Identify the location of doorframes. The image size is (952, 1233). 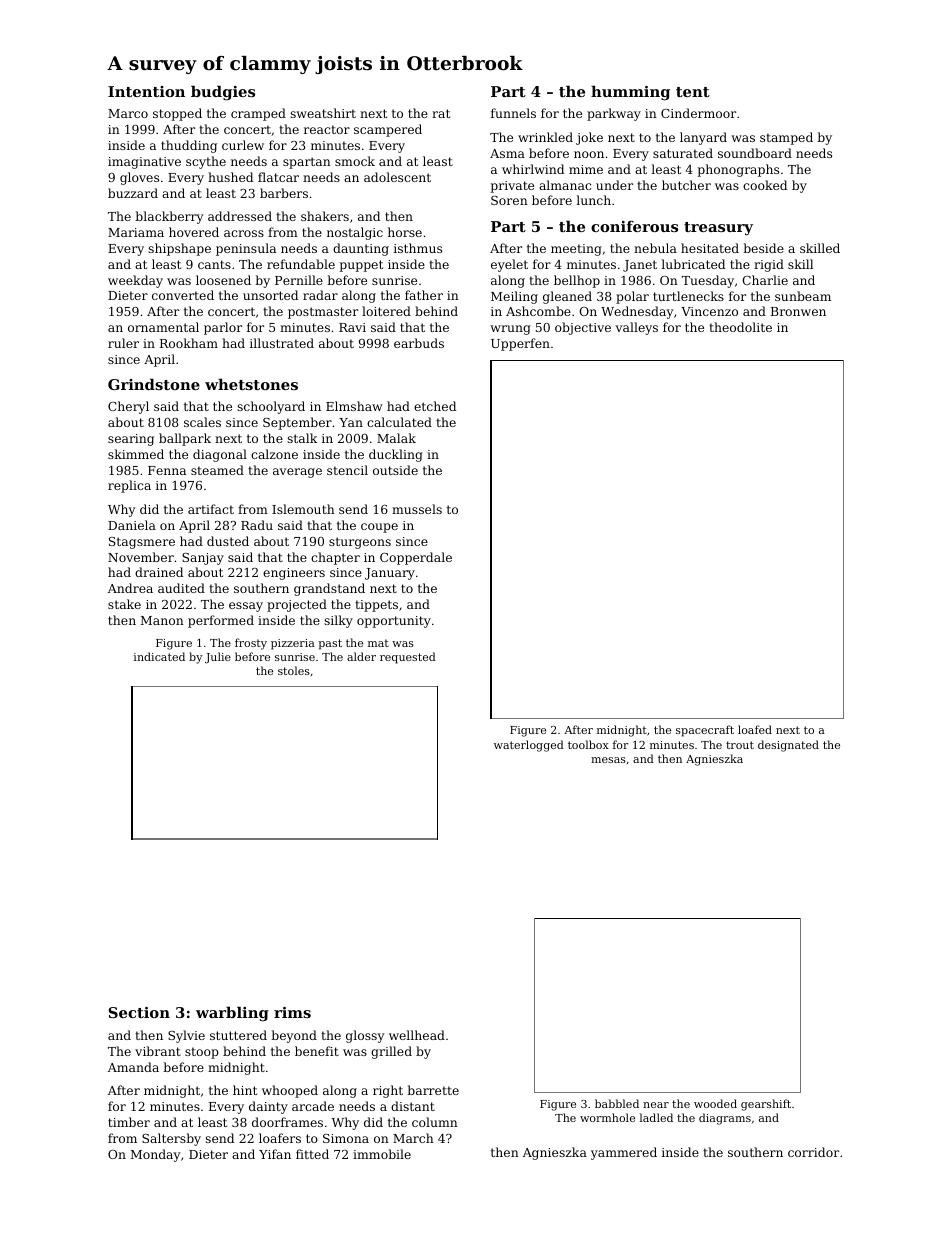
(287, 1122).
